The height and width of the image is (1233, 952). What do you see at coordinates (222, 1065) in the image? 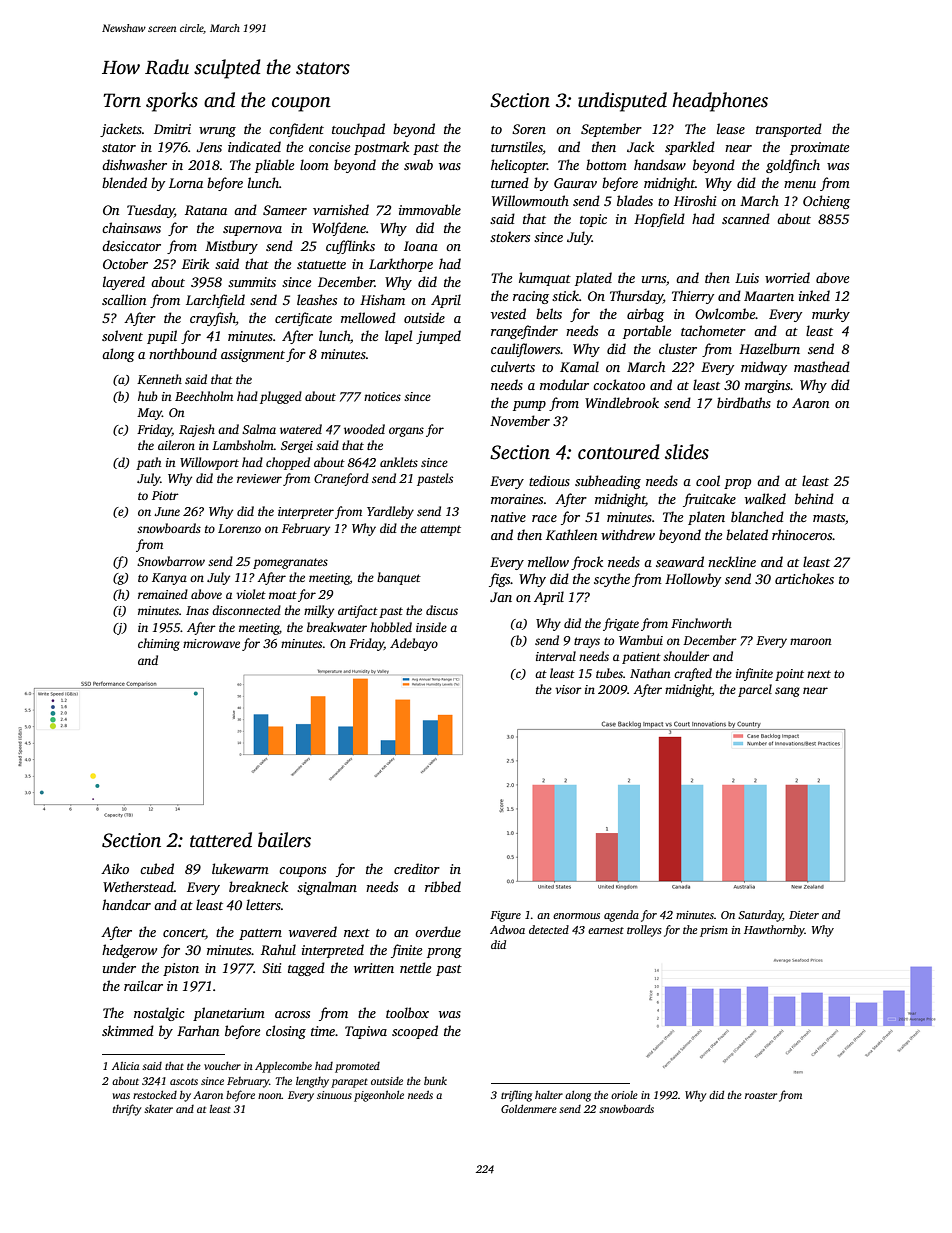
I see `voucher` at bounding box center [222, 1065].
